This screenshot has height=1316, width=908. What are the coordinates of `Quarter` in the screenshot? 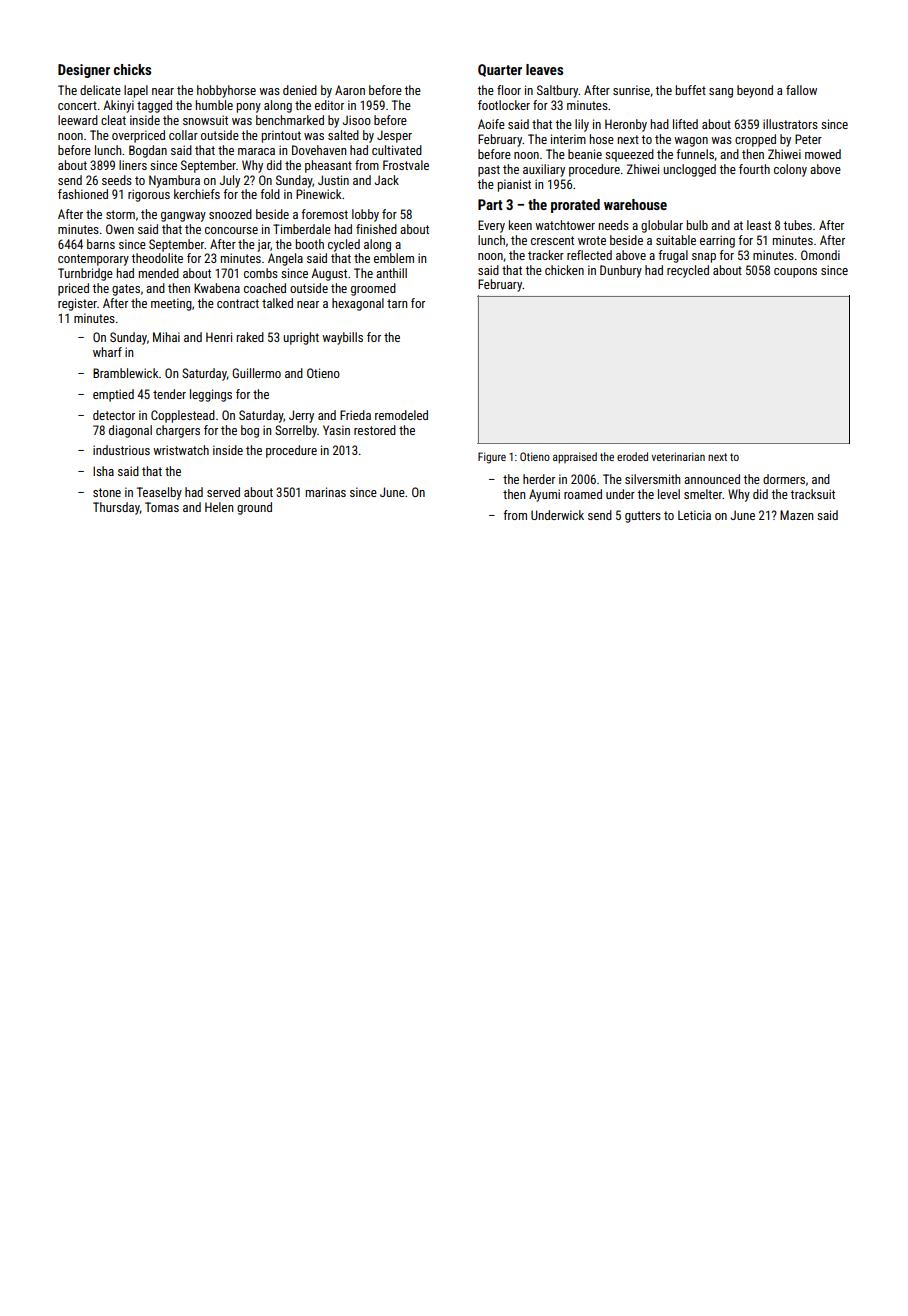 It's located at (500, 70).
